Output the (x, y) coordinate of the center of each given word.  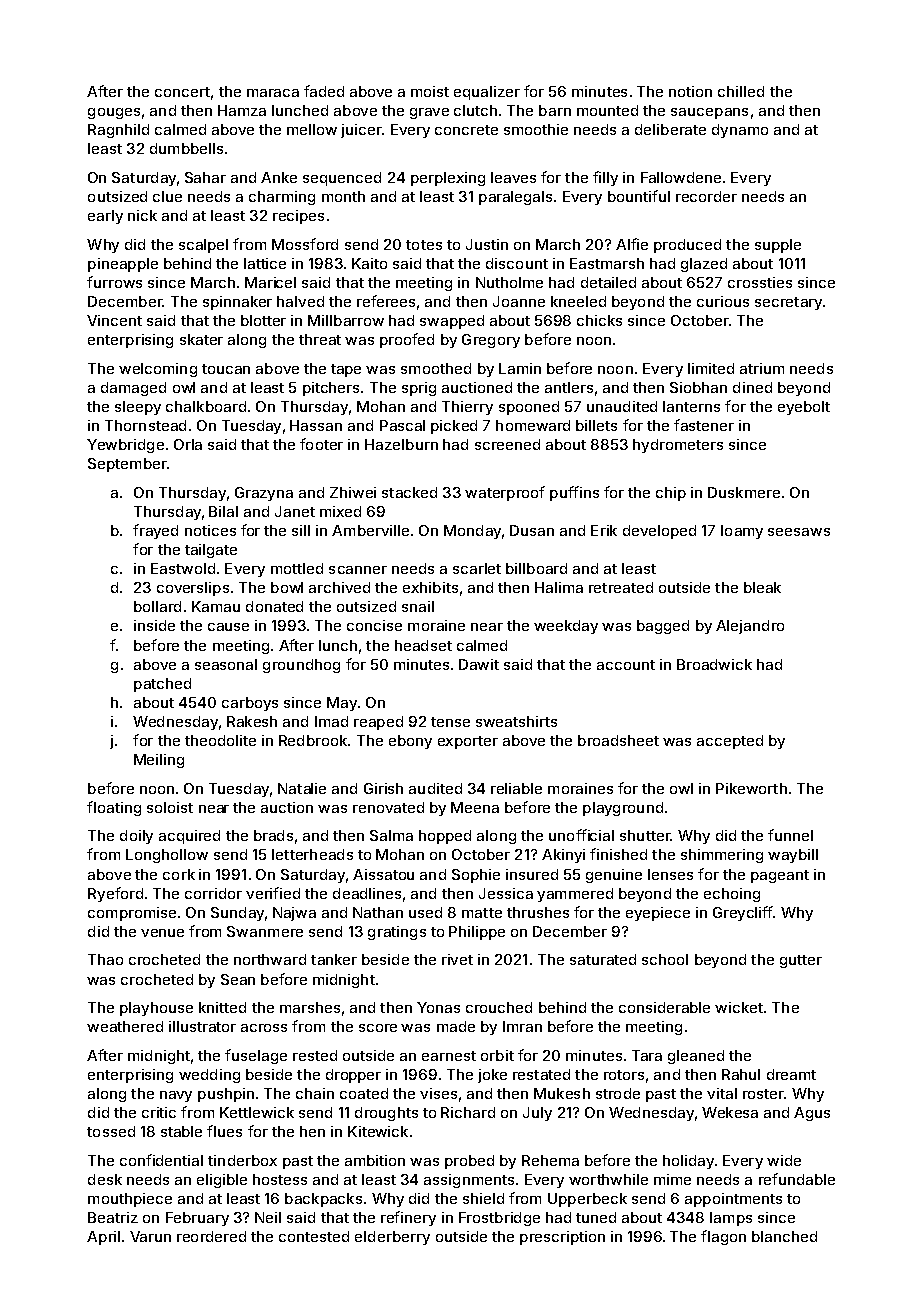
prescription (562, 1238)
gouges (114, 113)
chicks (599, 320)
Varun (150, 1236)
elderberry (392, 1238)
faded (324, 91)
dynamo (740, 131)
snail (418, 606)
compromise (132, 914)
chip (671, 494)
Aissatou (383, 874)
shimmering (722, 856)
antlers (569, 387)
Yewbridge (125, 446)
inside (154, 625)
